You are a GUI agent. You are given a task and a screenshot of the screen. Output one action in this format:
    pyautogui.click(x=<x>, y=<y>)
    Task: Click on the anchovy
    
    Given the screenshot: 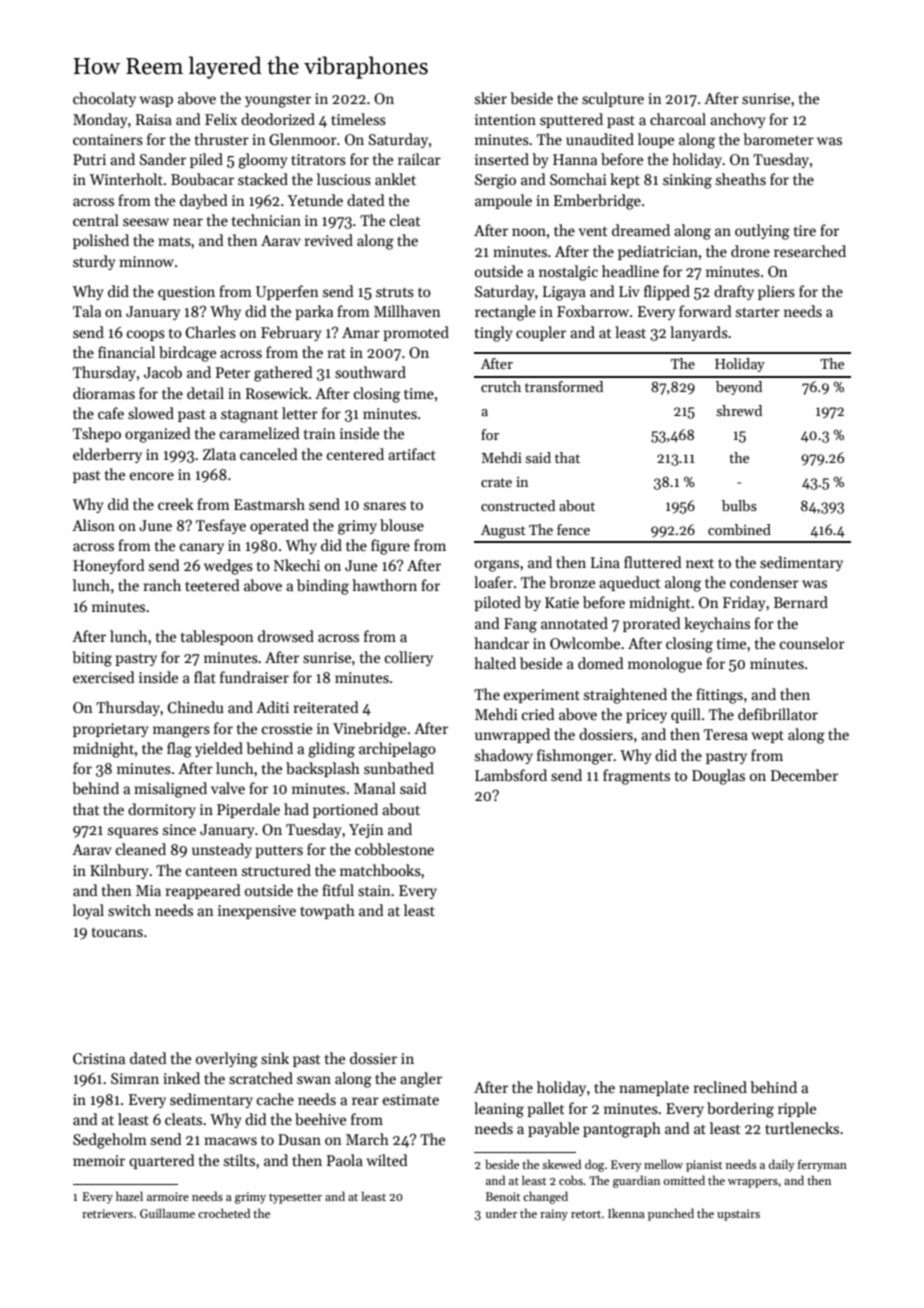 What is the action you would take?
    pyautogui.click(x=737, y=120)
